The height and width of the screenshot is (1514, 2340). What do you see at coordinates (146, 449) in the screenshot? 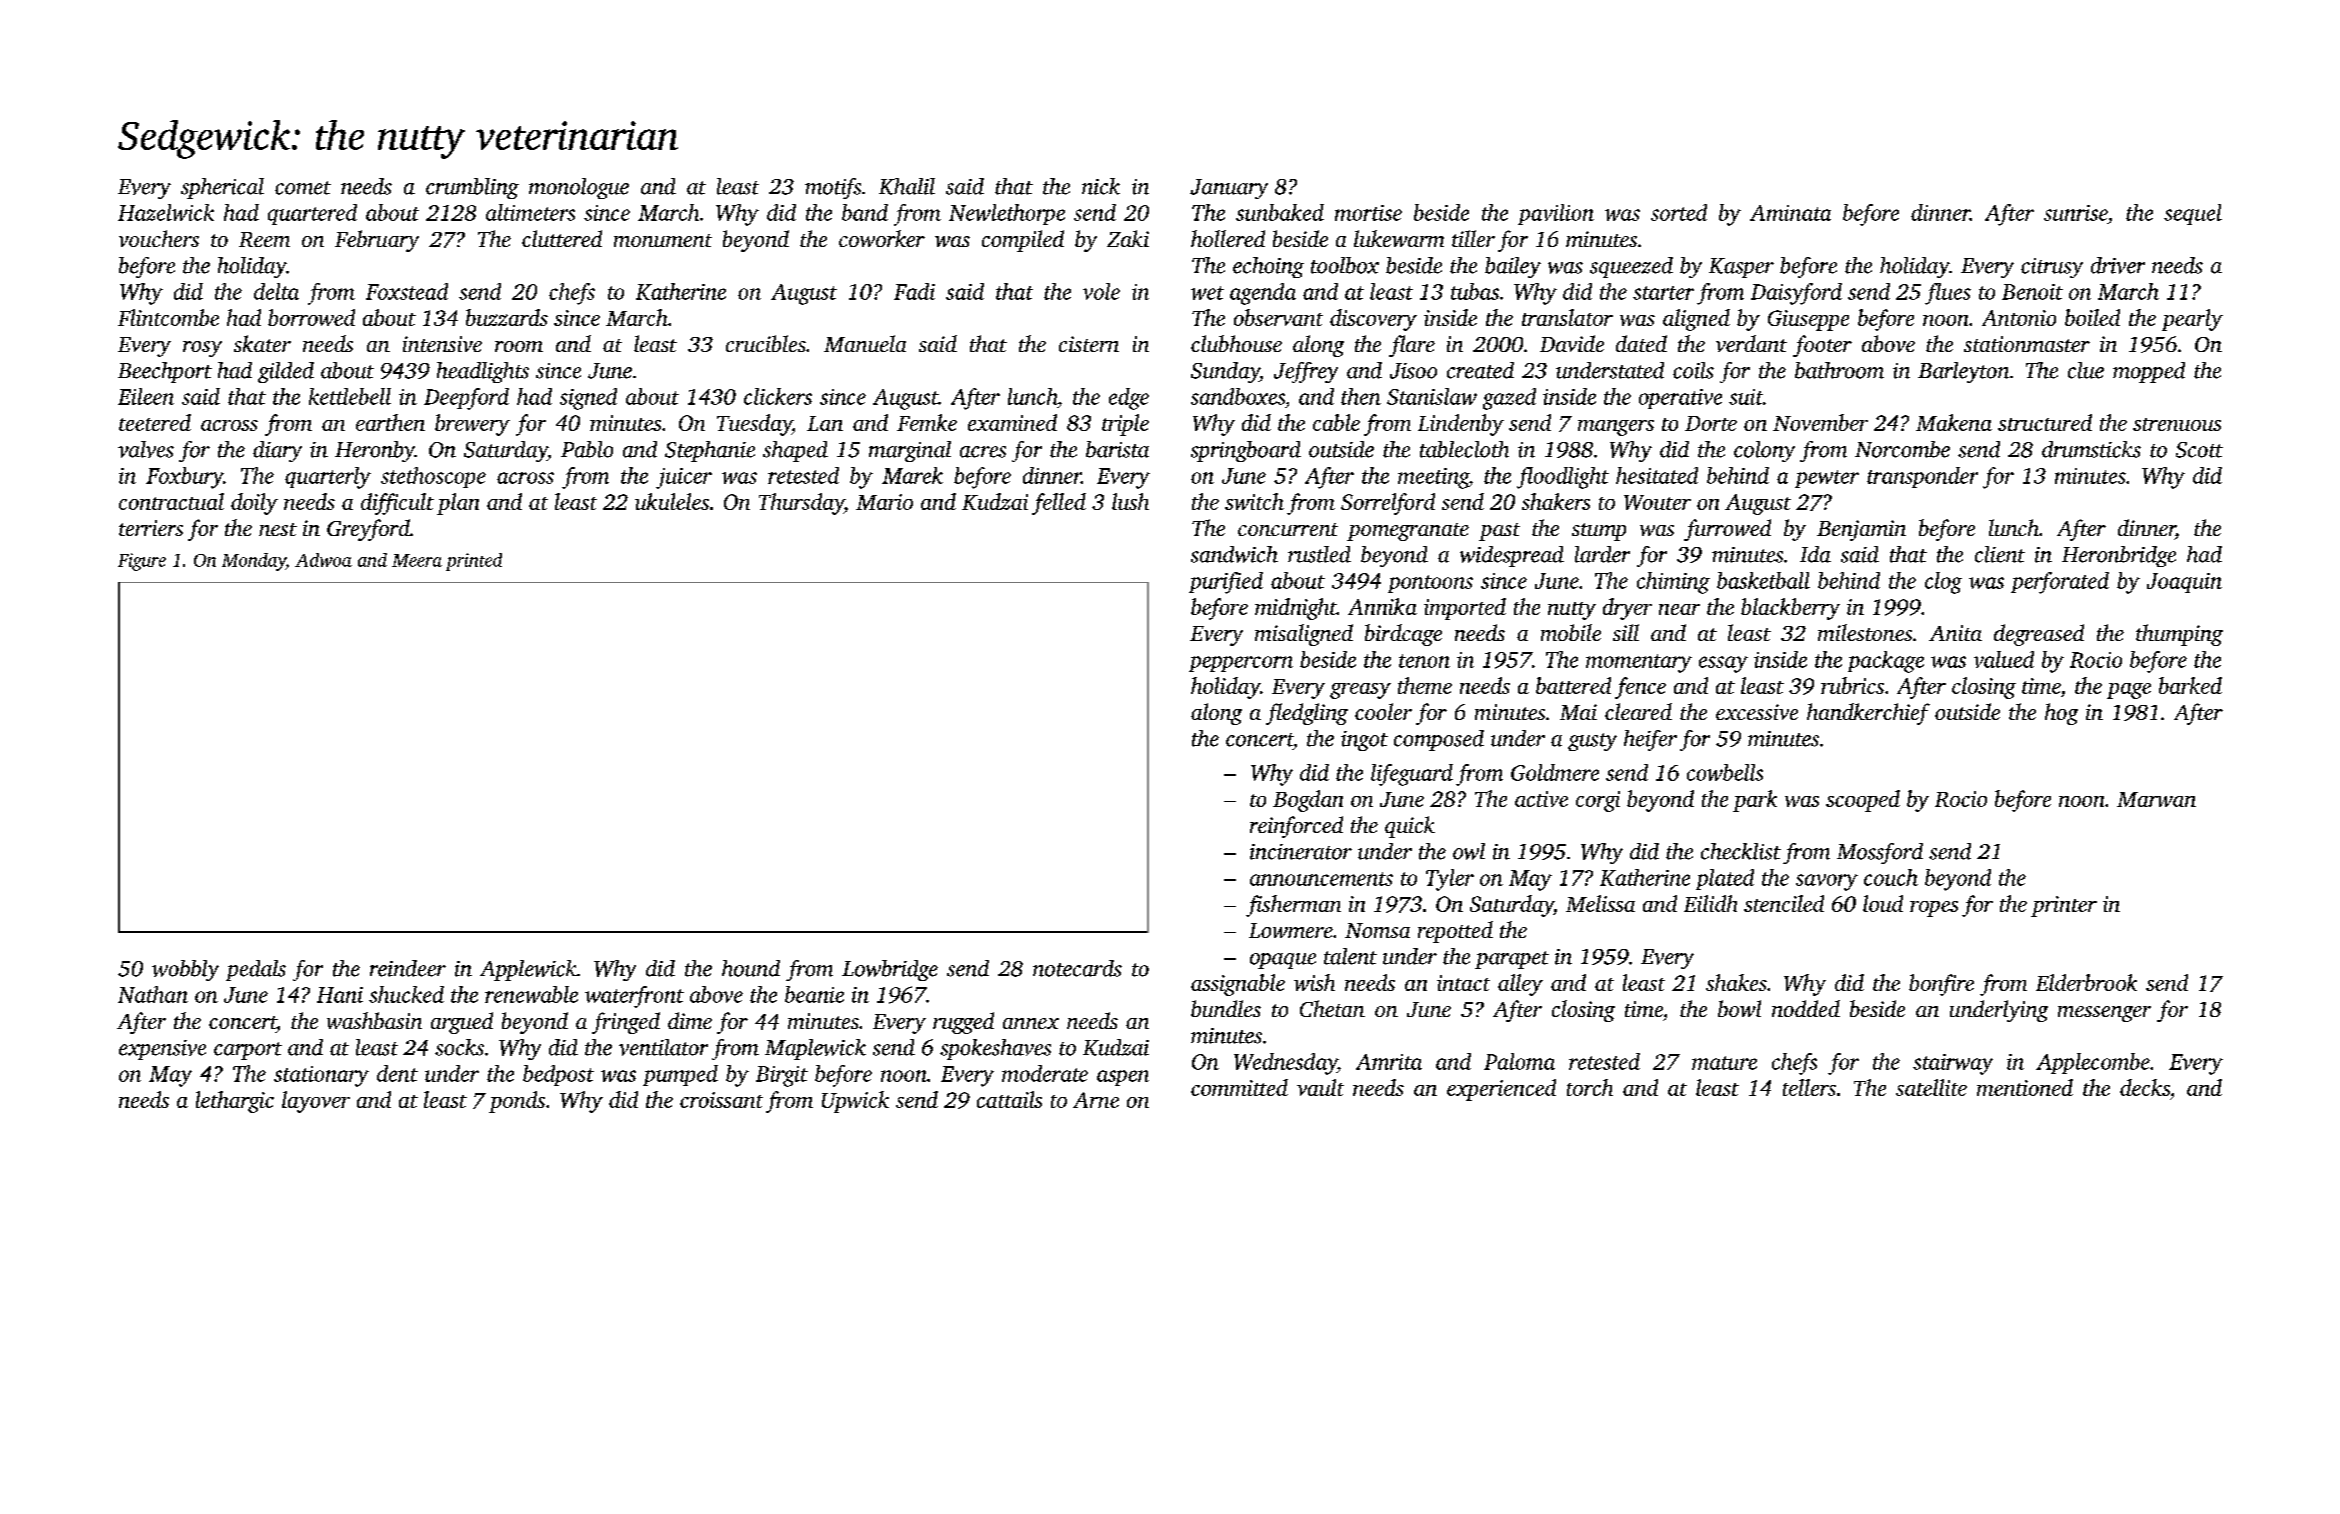
I see `valves` at bounding box center [146, 449].
